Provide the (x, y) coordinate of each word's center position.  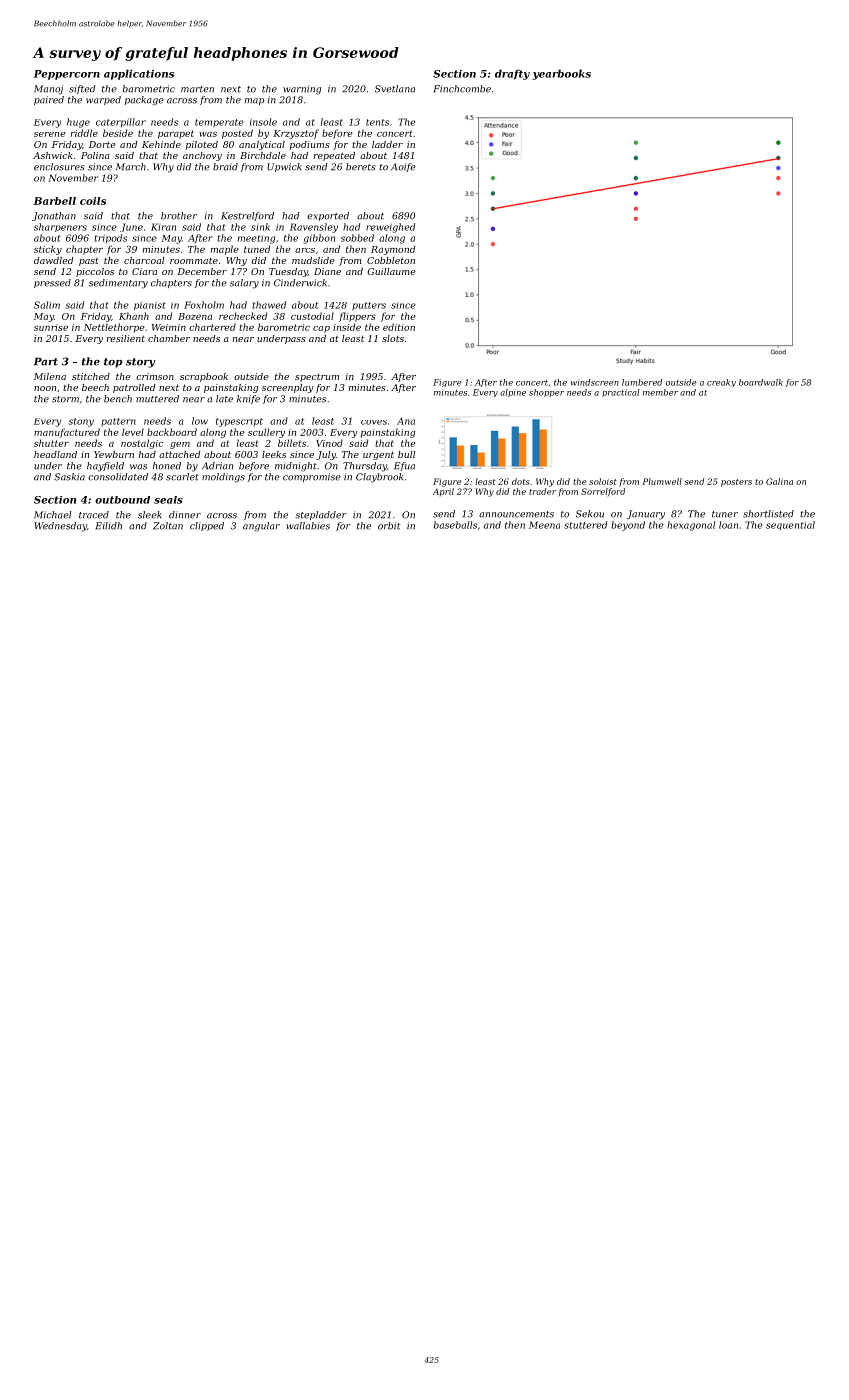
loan (728, 525)
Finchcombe (462, 89)
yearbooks (562, 74)
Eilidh (109, 526)
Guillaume (391, 271)
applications (139, 74)
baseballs (455, 525)
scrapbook (204, 377)
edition (399, 327)
